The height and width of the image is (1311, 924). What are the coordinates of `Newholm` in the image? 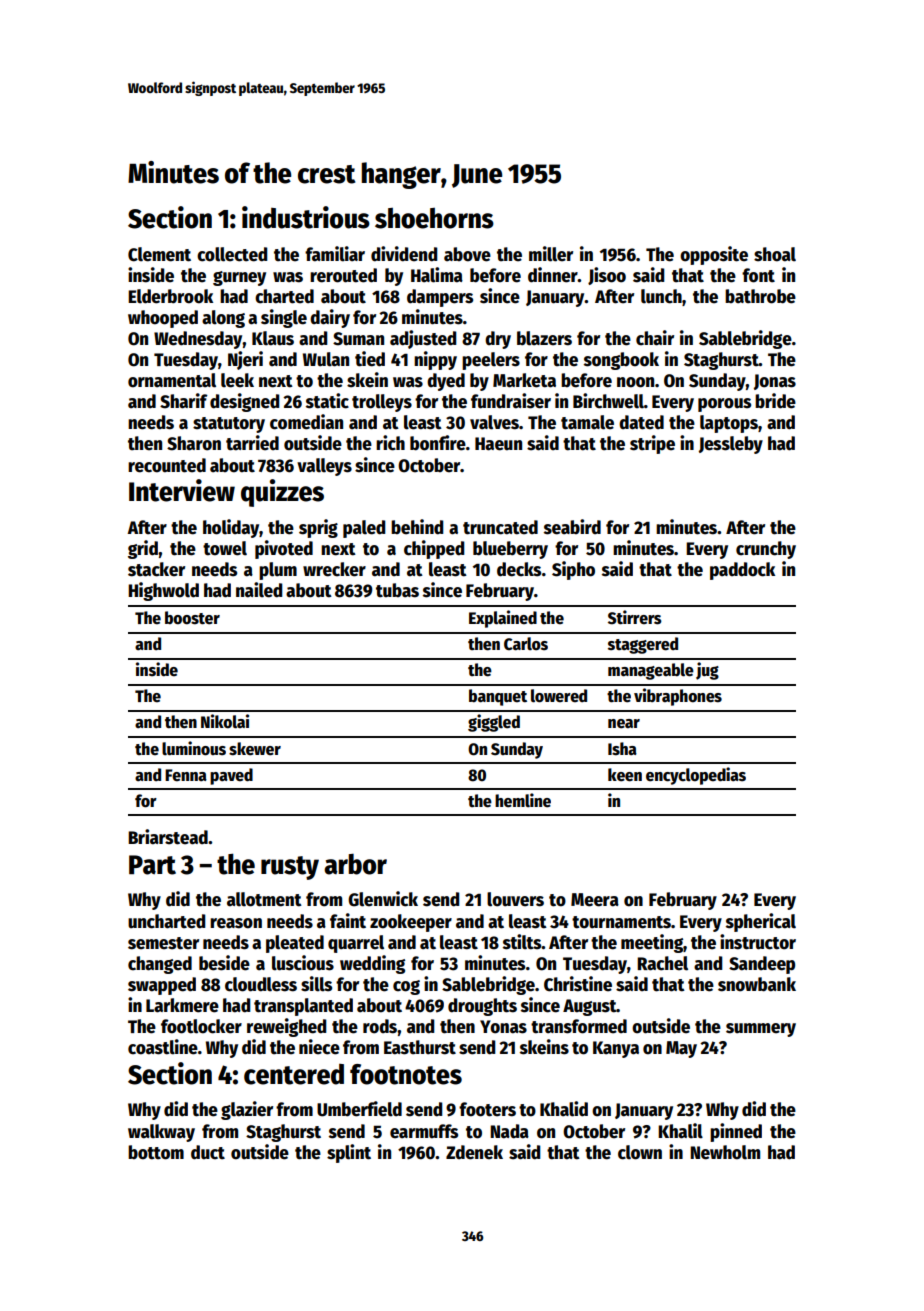 It's located at (725, 1152).
